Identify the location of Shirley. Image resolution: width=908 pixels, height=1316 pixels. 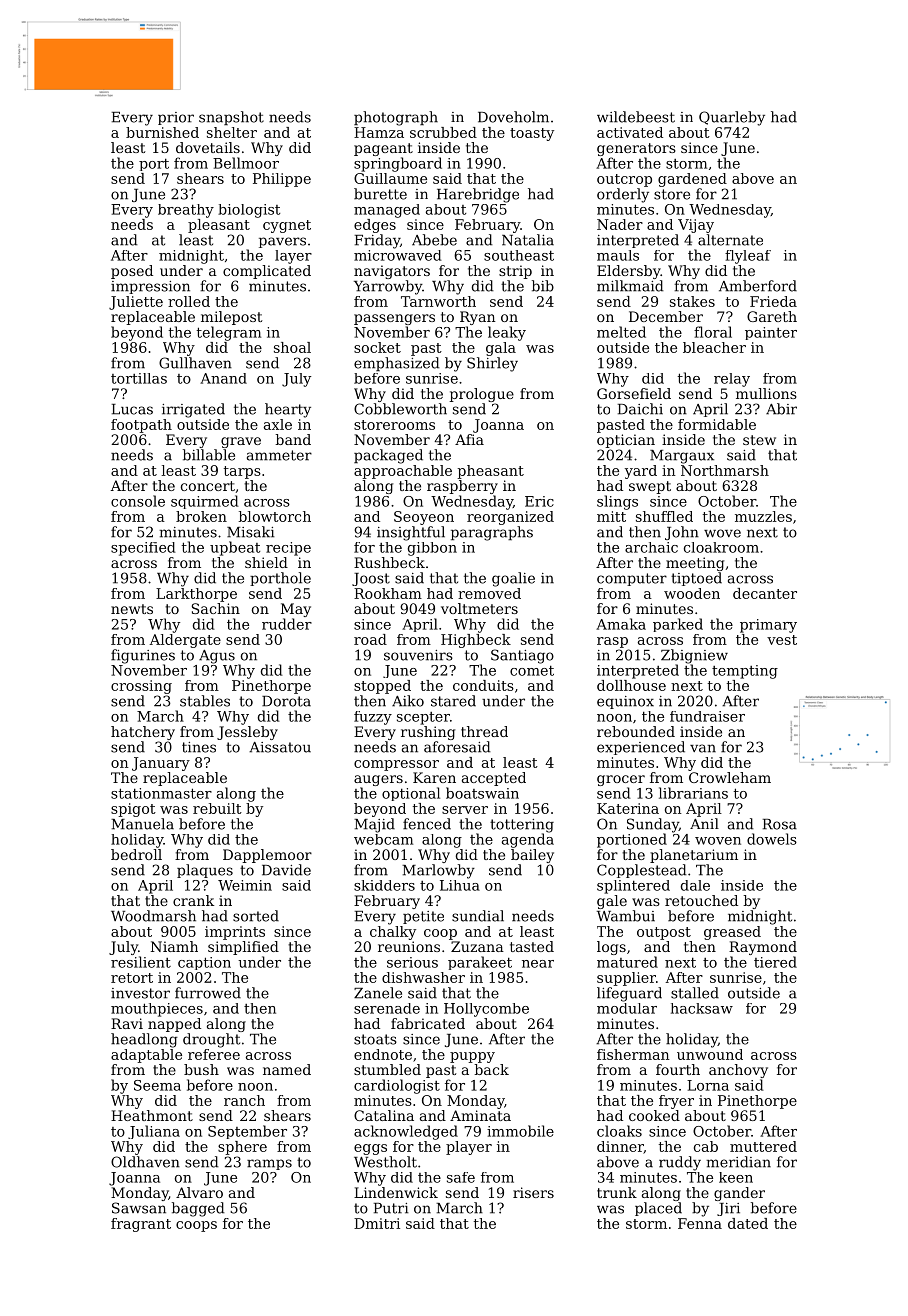
(492, 364).
